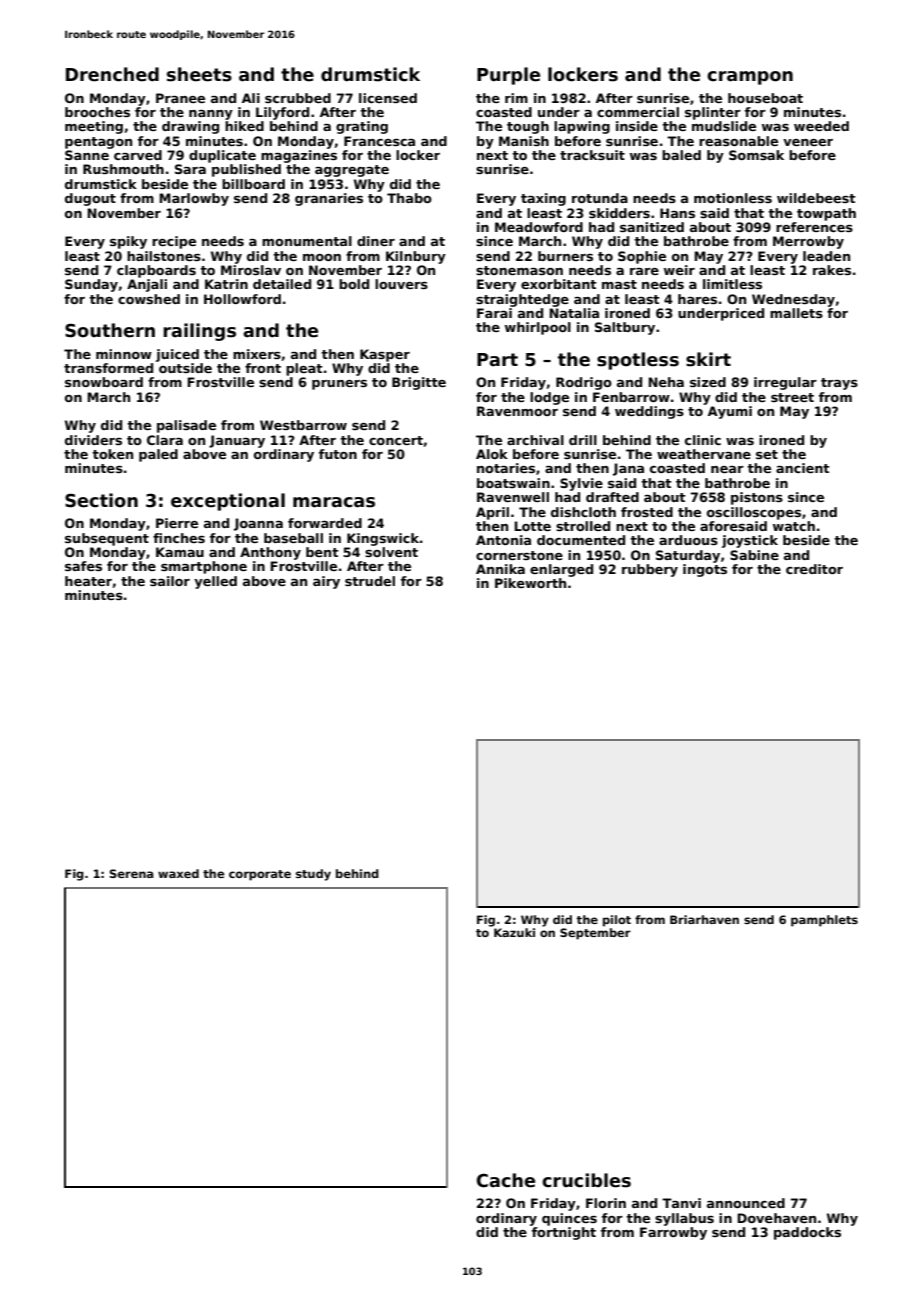 The width and height of the screenshot is (924, 1308). I want to click on Pikeworth, so click(530, 583).
